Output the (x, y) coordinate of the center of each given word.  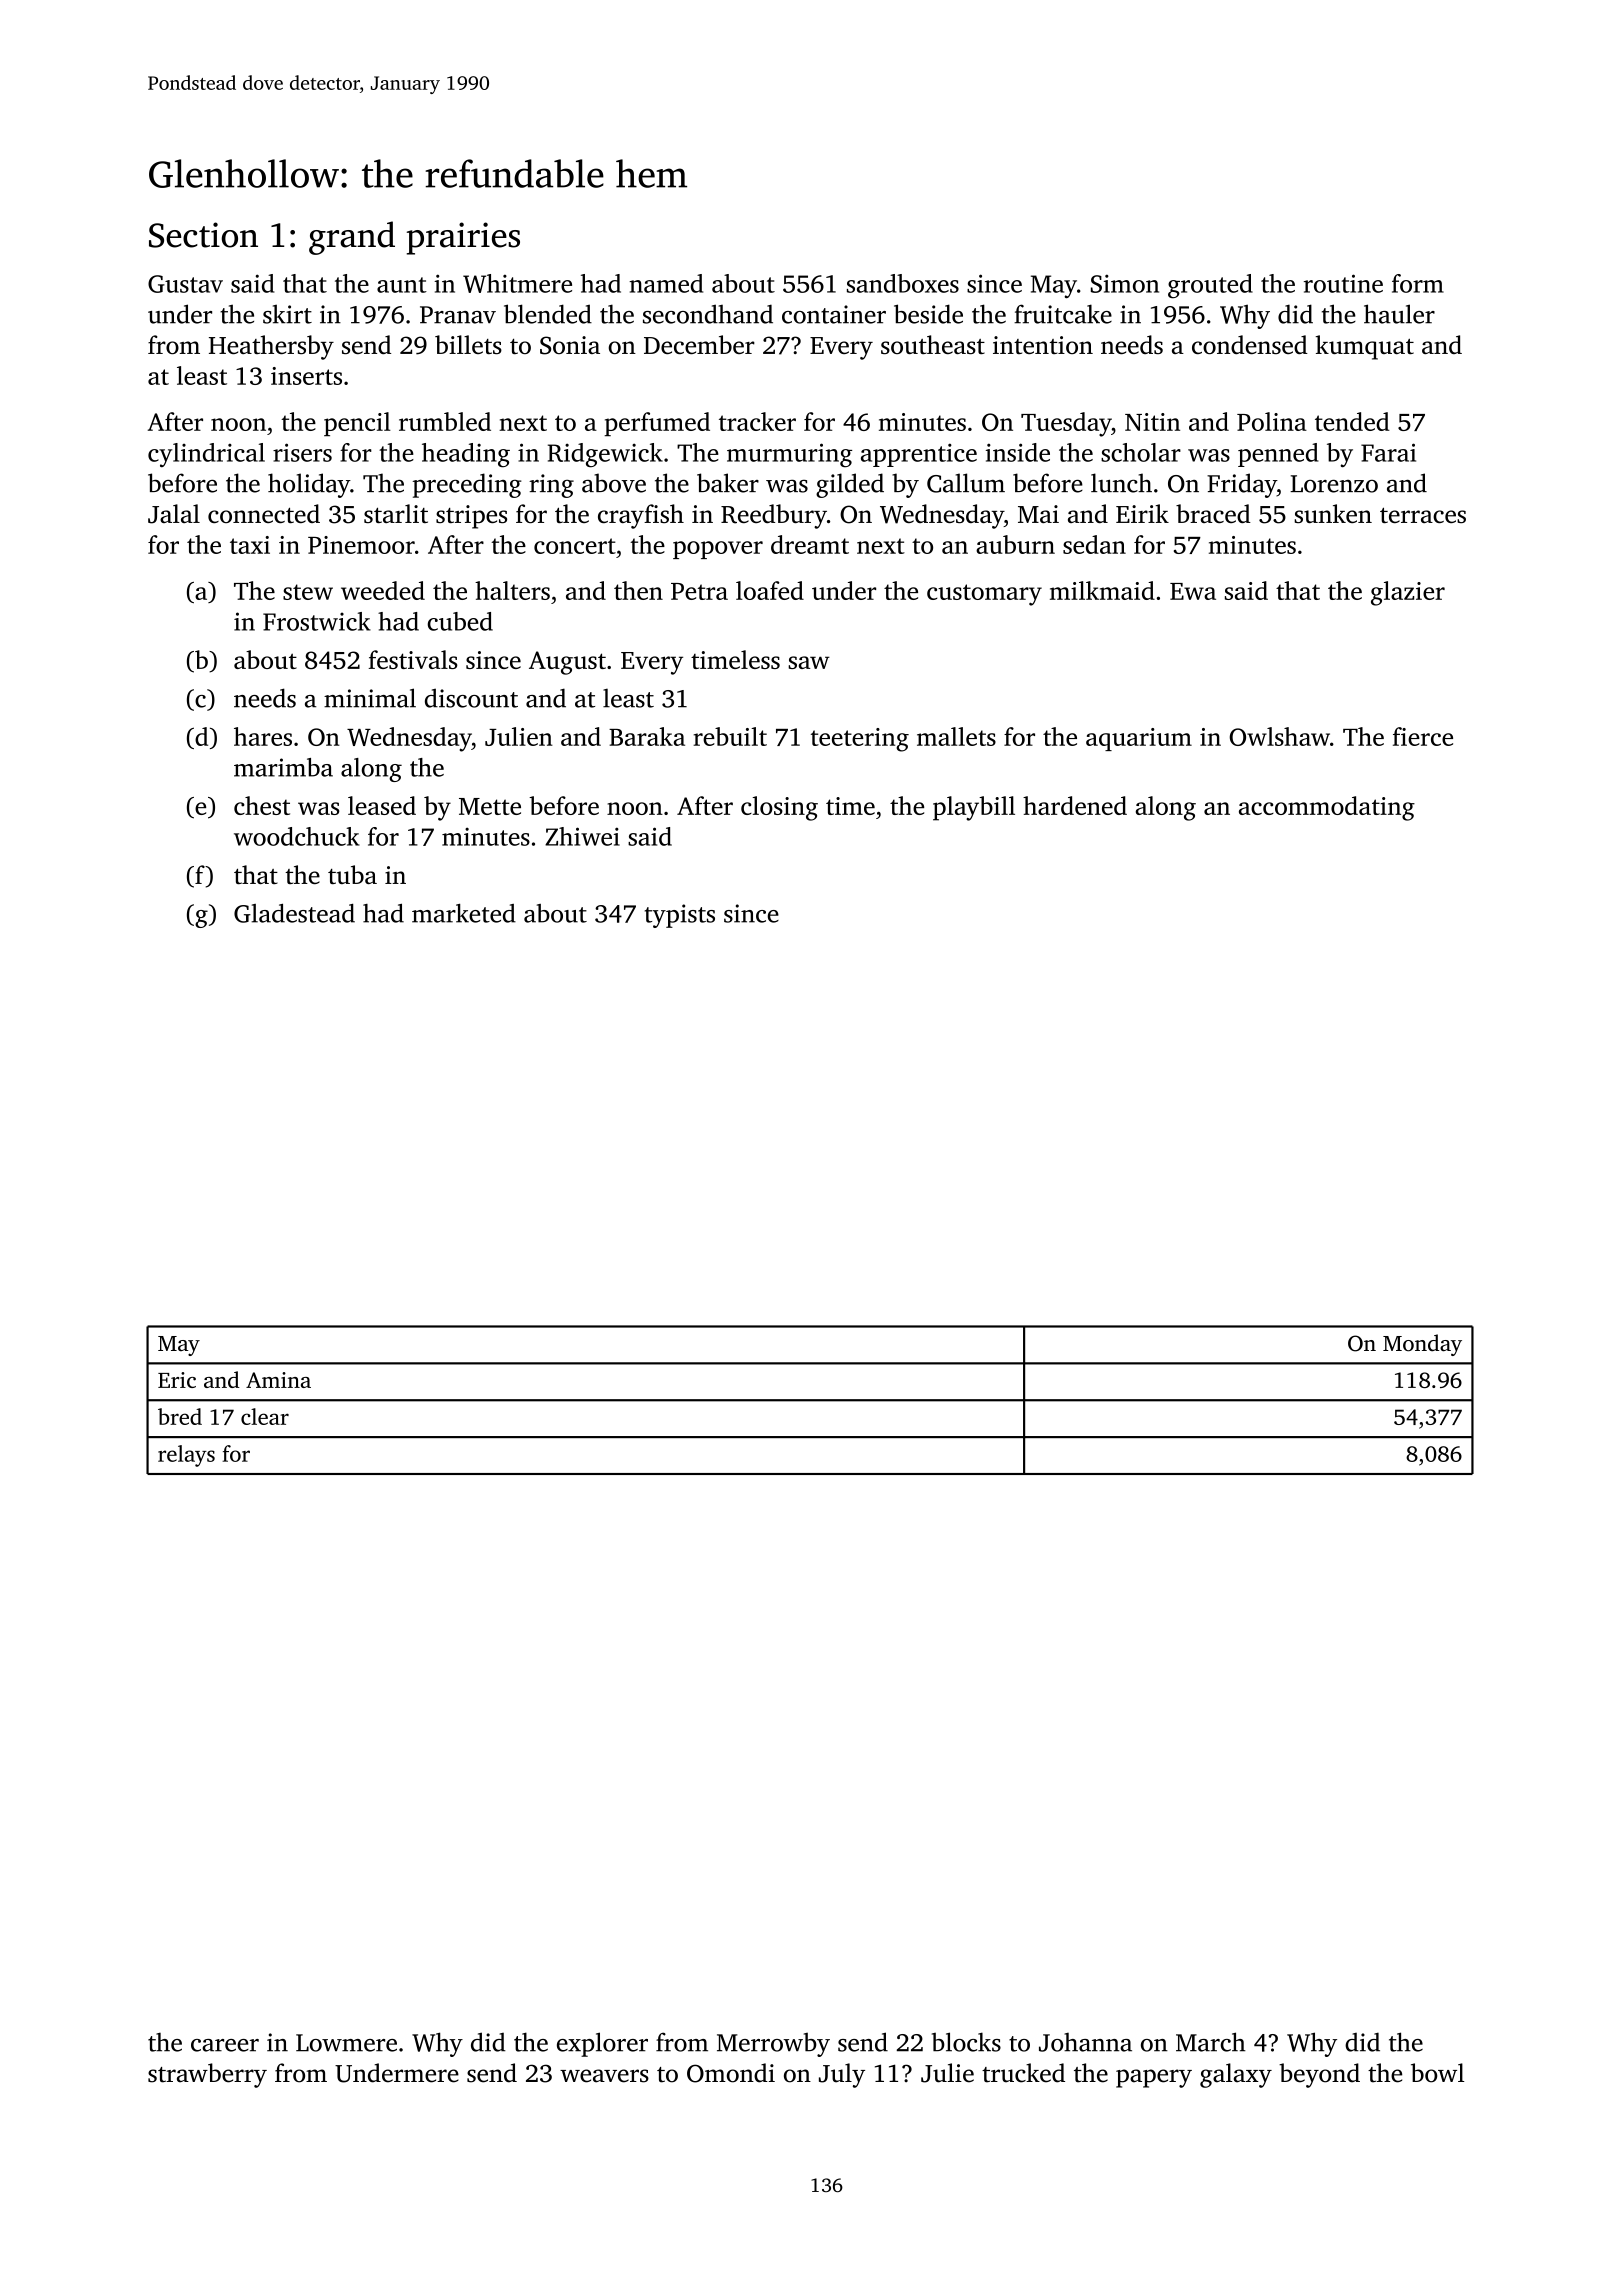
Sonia (570, 345)
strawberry (207, 2075)
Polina (1272, 421)
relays (186, 1456)
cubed (460, 621)
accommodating (1327, 808)
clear (265, 1416)
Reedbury (774, 516)
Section (203, 235)
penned (1278, 455)
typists (680, 916)
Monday (1422, 1345)
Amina (278, 1380)
